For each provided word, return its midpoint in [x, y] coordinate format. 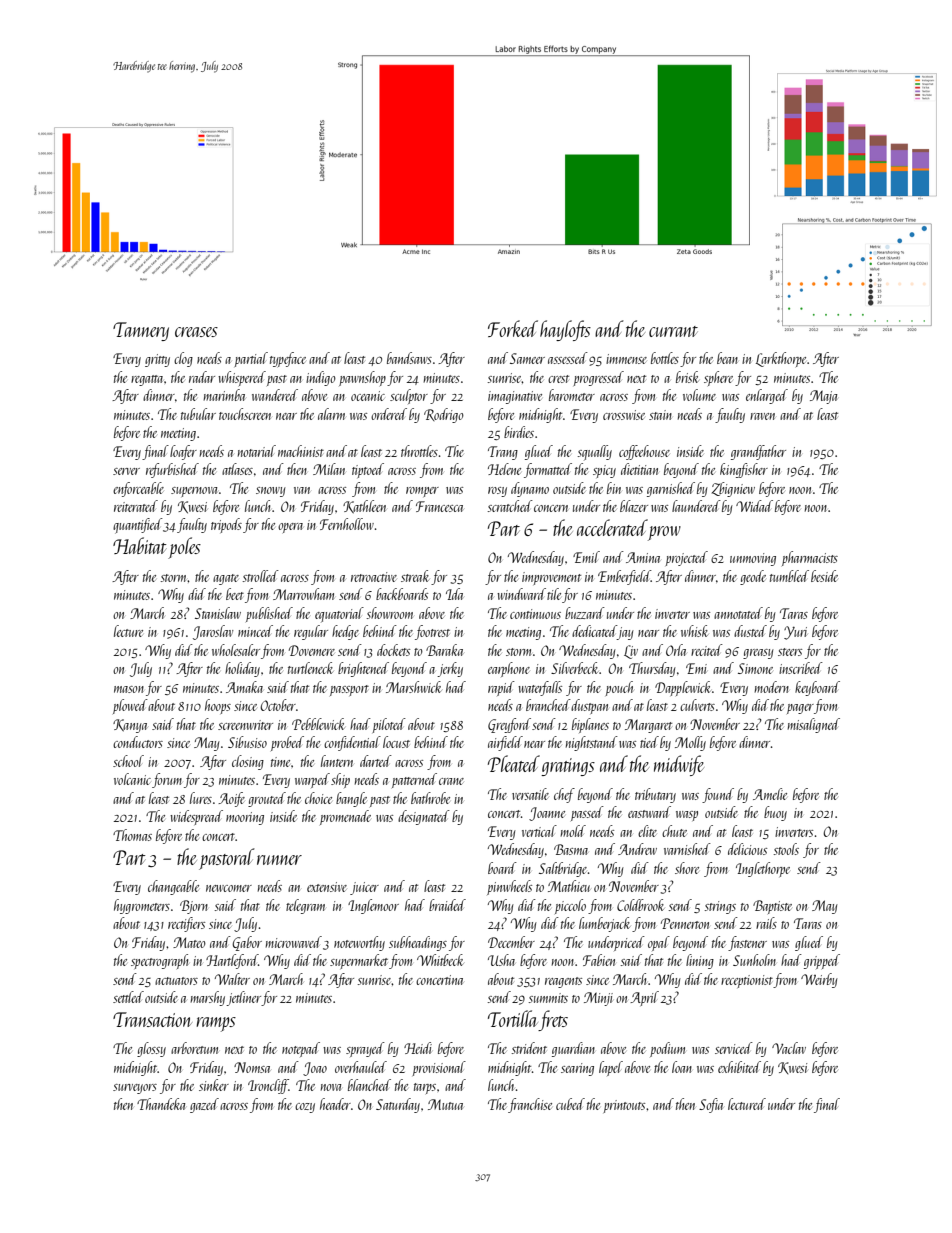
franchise [530, 1105]
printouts [624, 1106]
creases [196, 332]
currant [673, 331]
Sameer [527, 358]
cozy [305, 1108]
